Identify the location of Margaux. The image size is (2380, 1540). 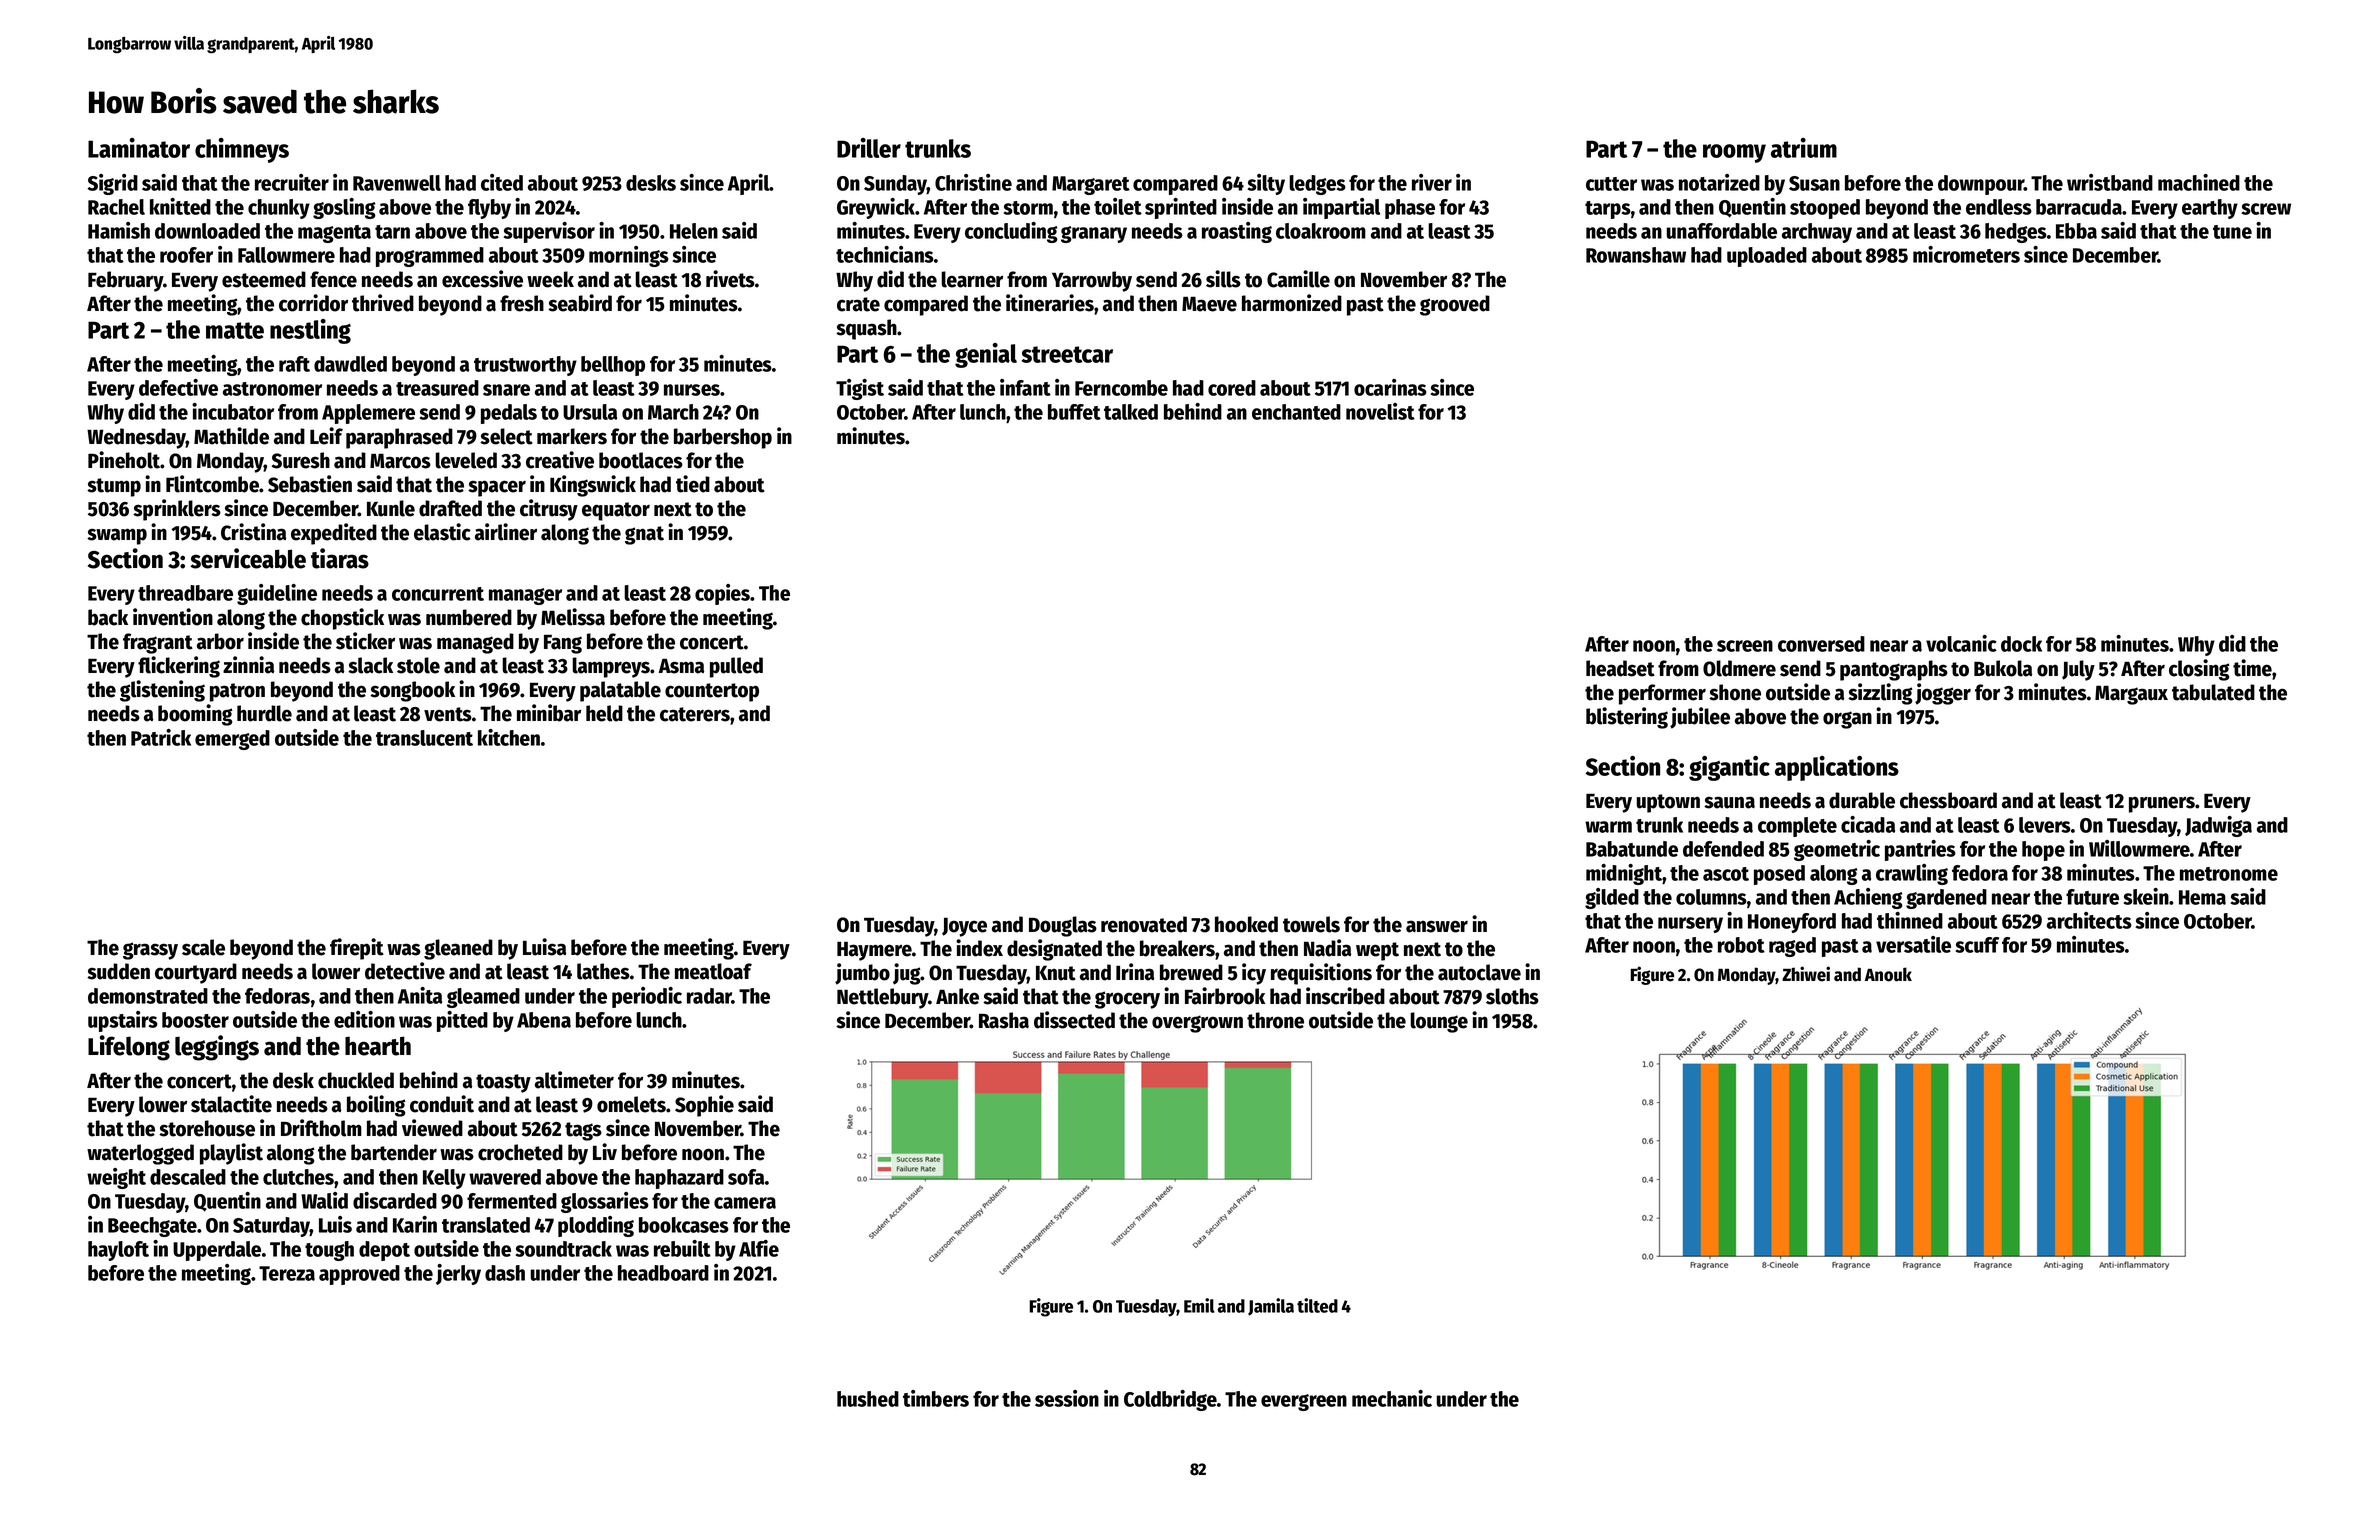
(2131, 695).
